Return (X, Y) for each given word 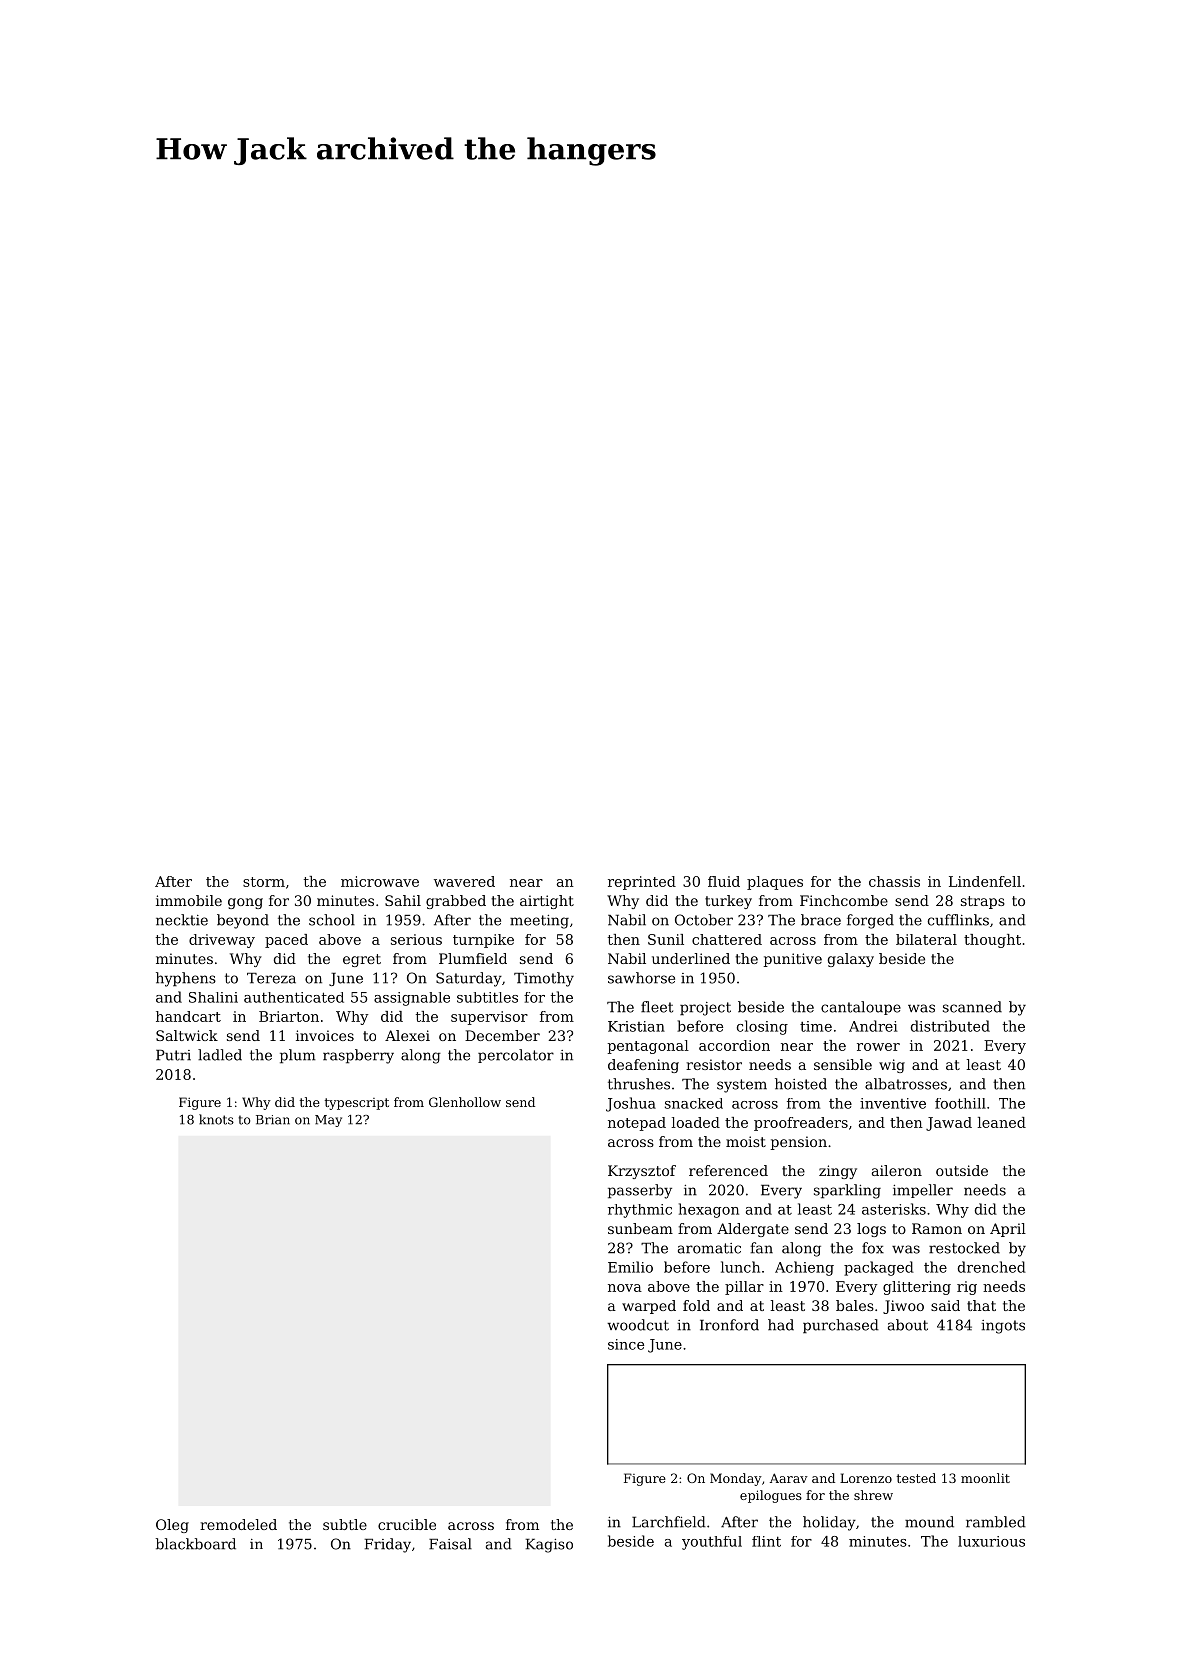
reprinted (642, 883)
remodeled (238, 1524)
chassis (894, 881)
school (332, 920)
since (626, 1344)
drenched (992, 1267)
